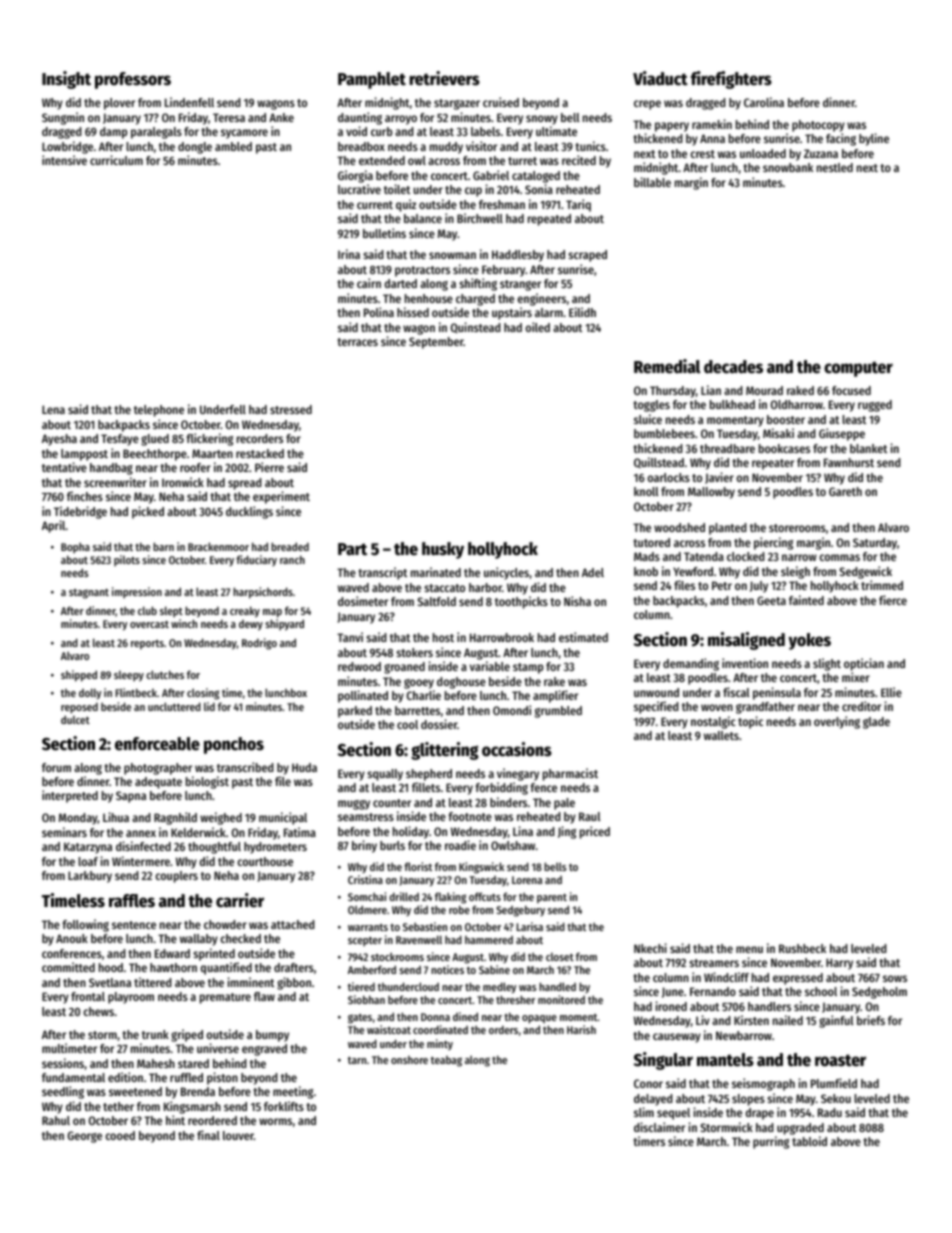  What do you see at coordinates (712, 138) in the document?
I see `Anna` at bounding box center [712, 138].
